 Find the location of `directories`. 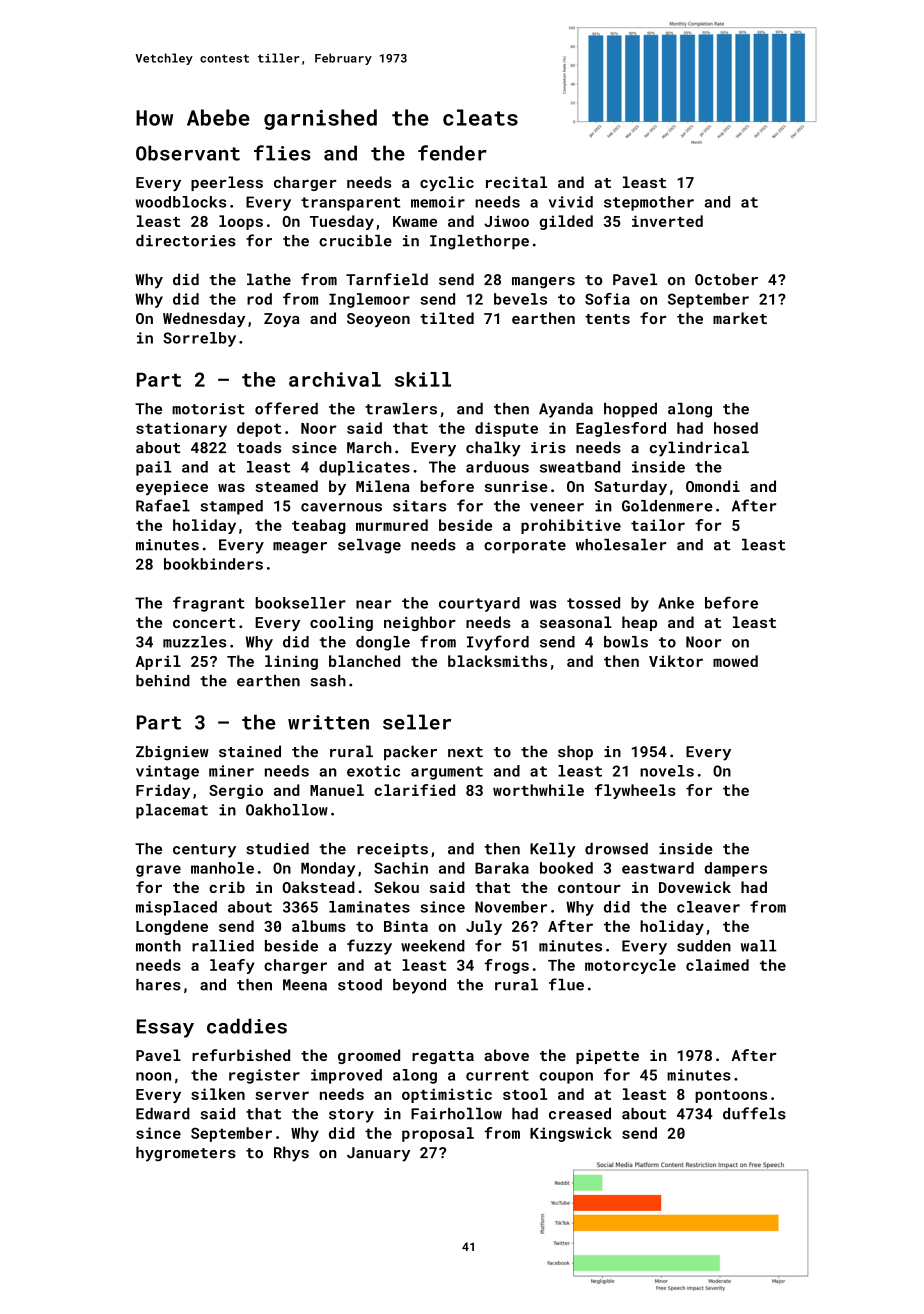

directories is located at coordinates (186, 241).
